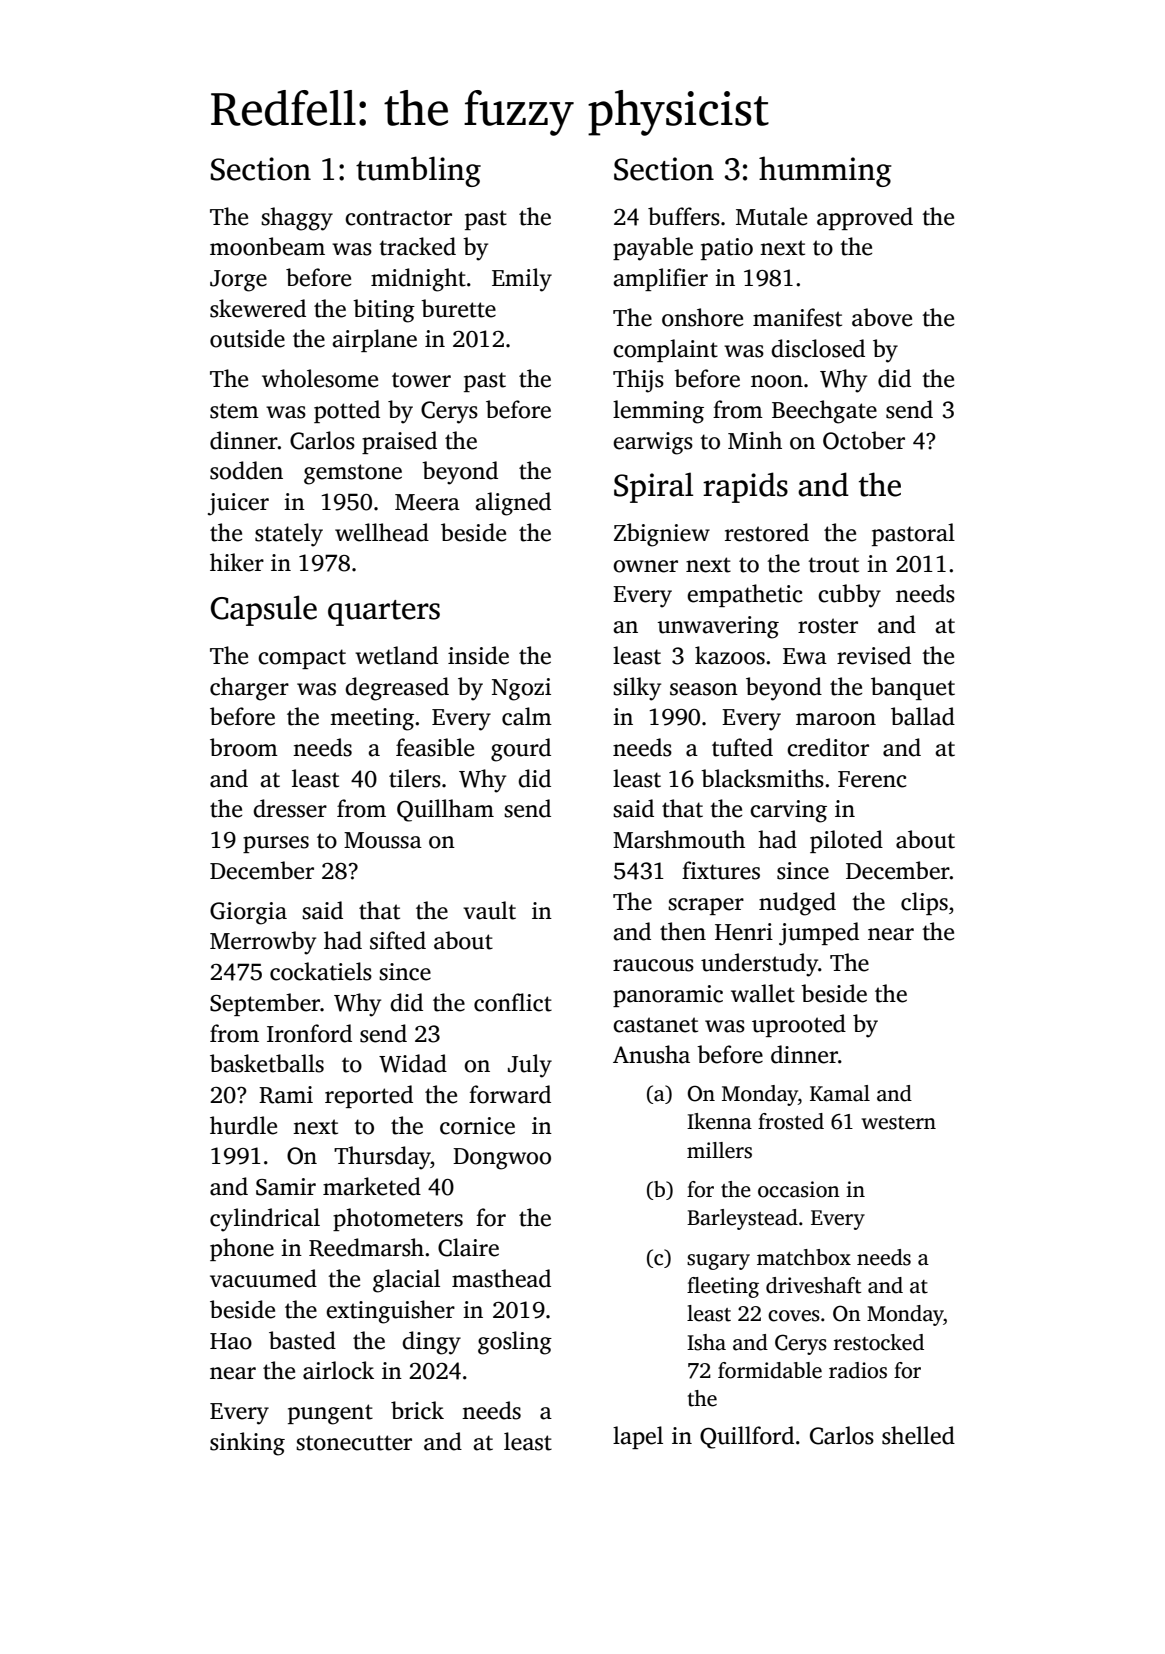 The height and width of the image is (1654, 1165). Describe the element at coordinates (369, 1096) in the image. I see `reported` at that location.
